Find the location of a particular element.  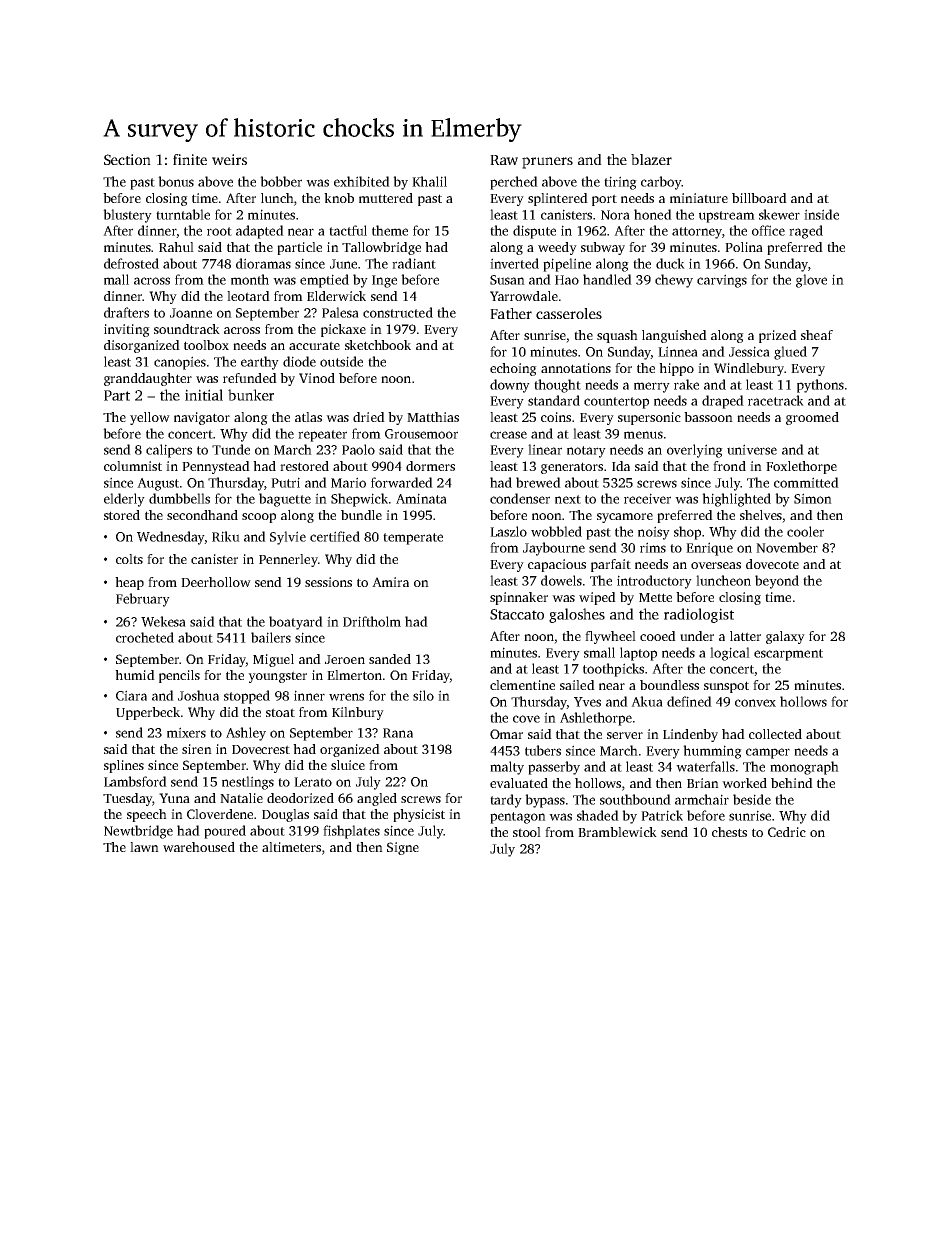

Deerhollow is located at coordinates (216, 582).
